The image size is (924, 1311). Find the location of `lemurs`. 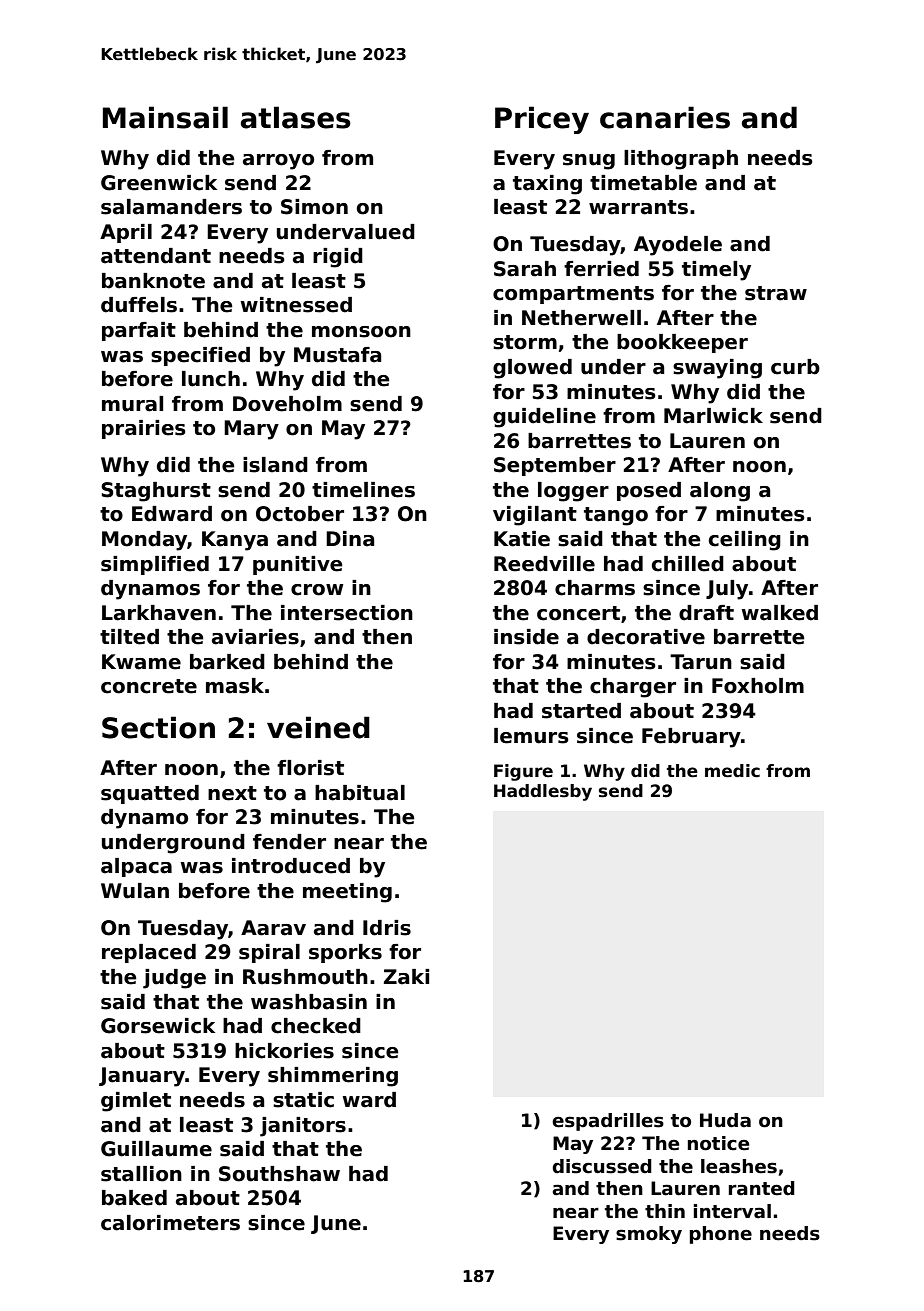

lemurs is located at coordinates (531, 736).
